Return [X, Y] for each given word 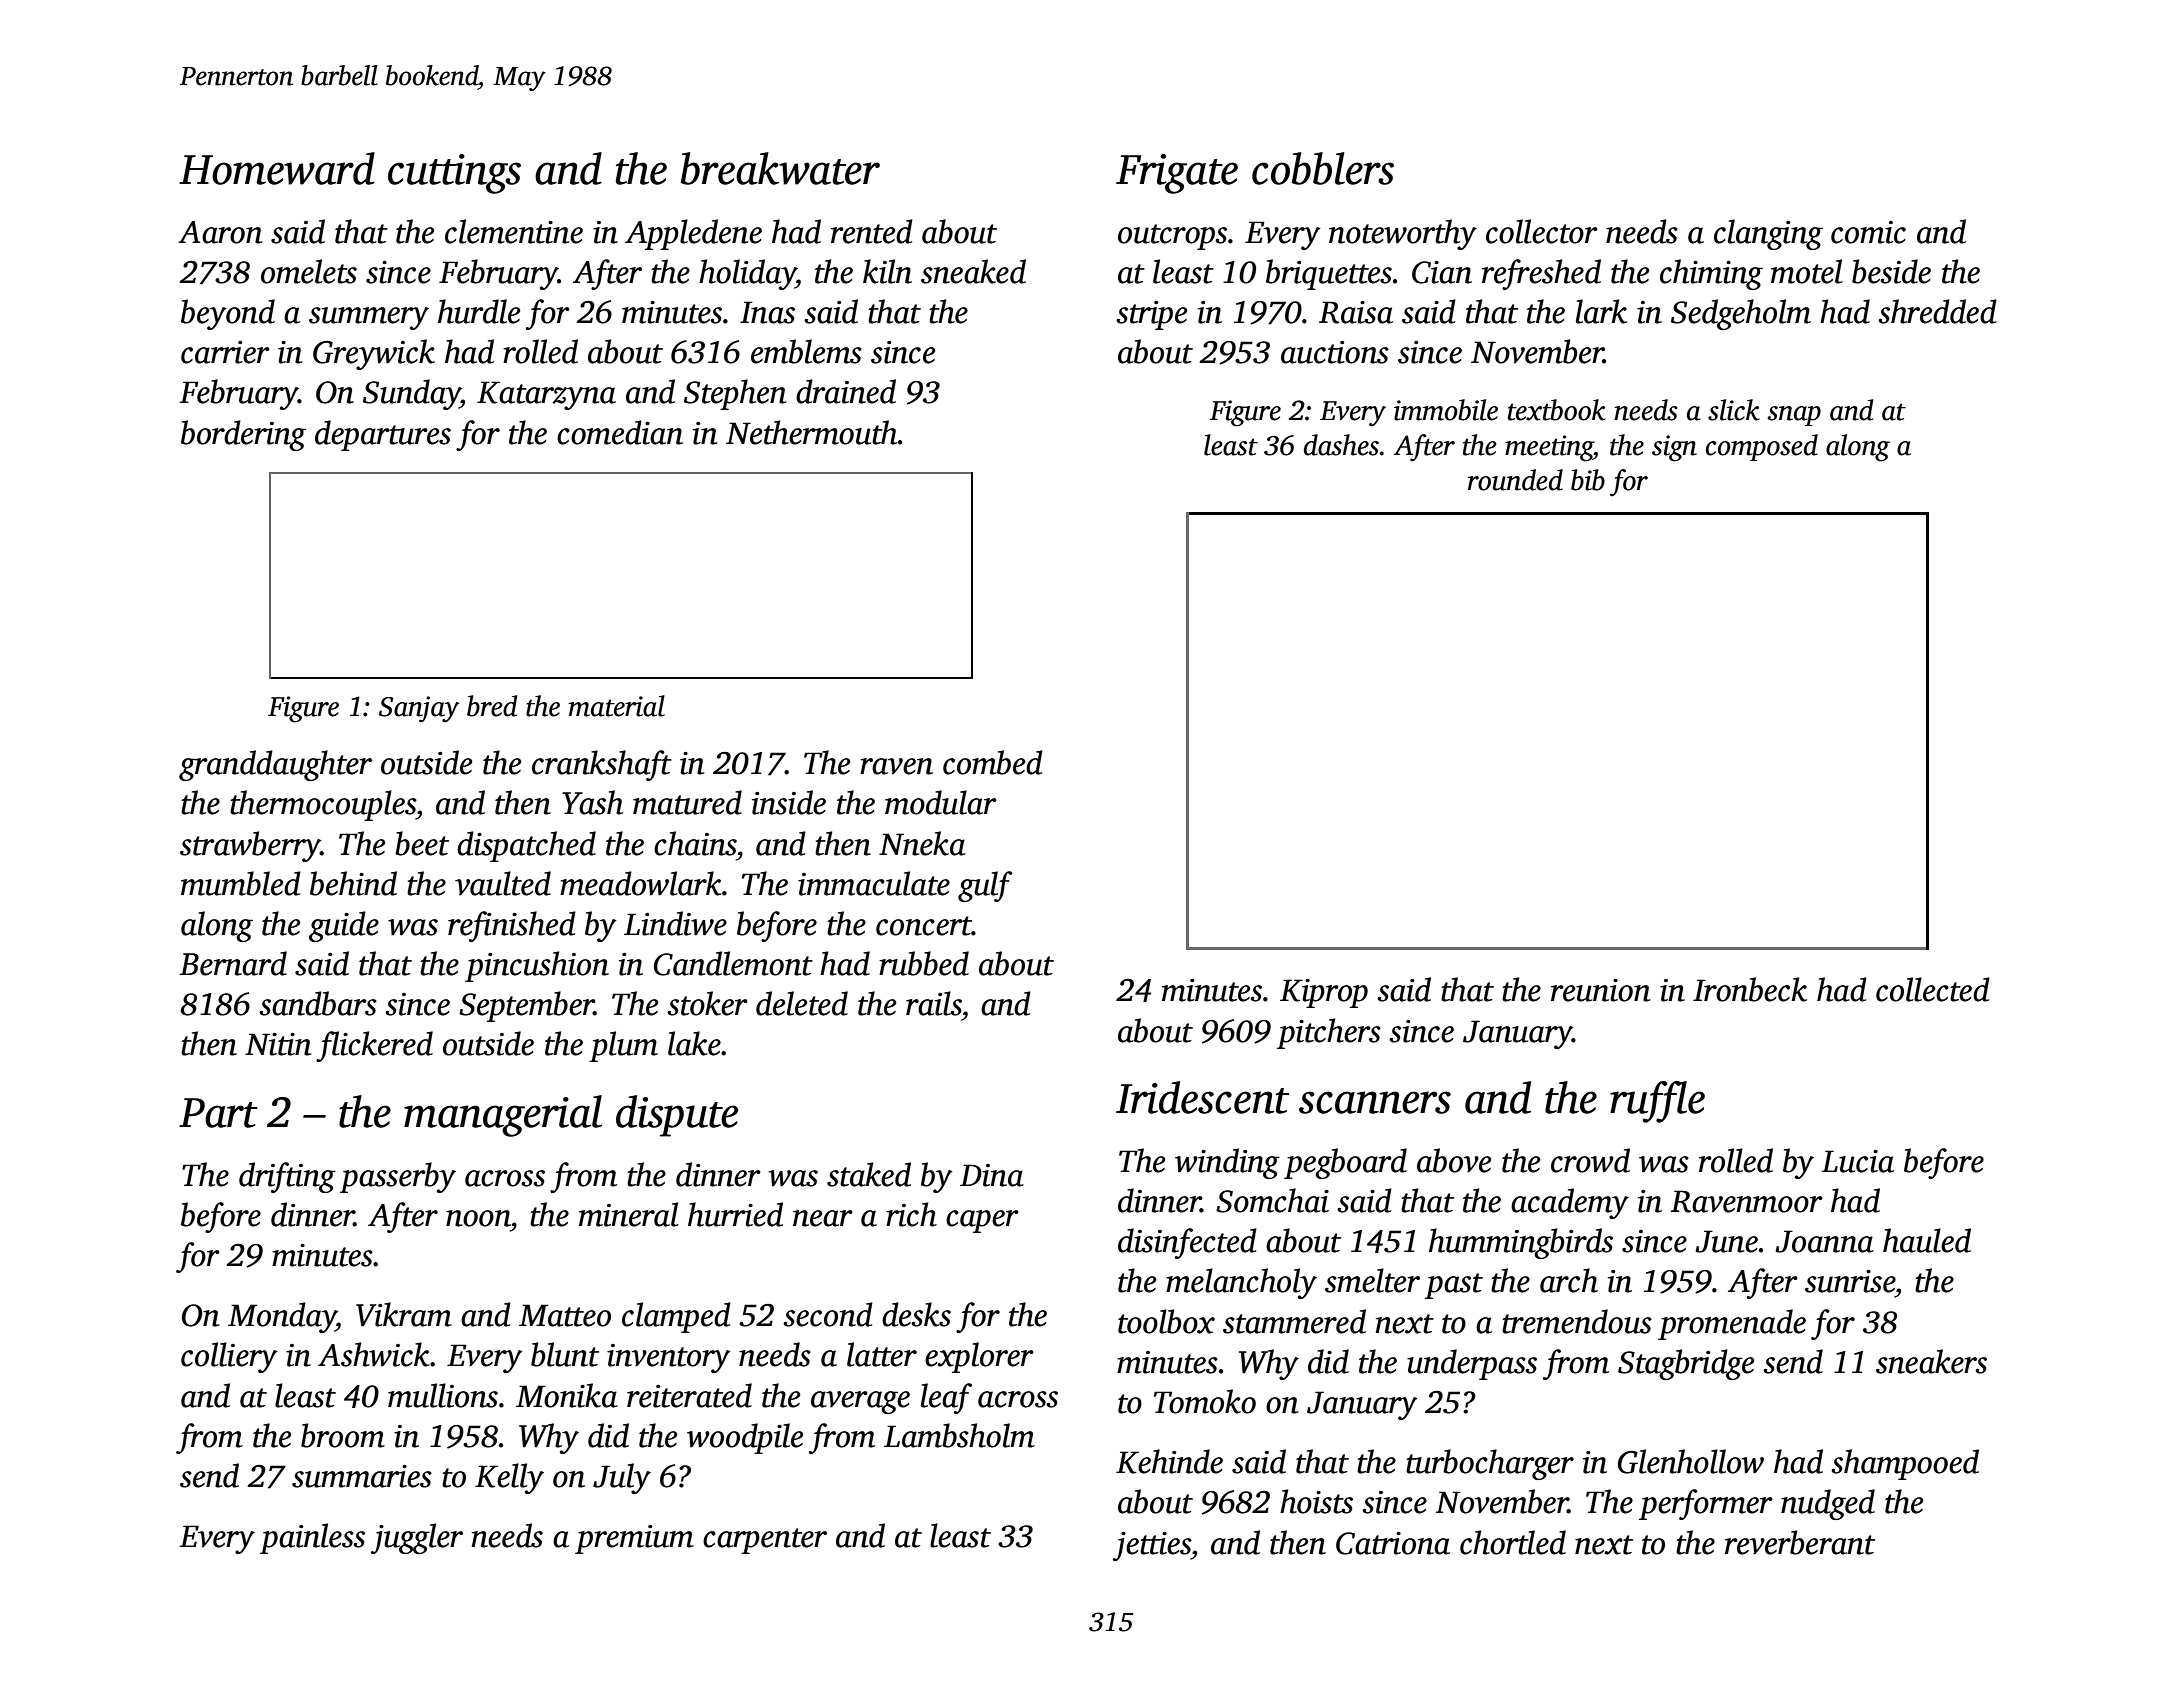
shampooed [1905, 1464]
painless [312, 1538]
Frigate [1177, 174]
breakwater [780, 168]
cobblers [1323, 168]
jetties [1152, 1546]
